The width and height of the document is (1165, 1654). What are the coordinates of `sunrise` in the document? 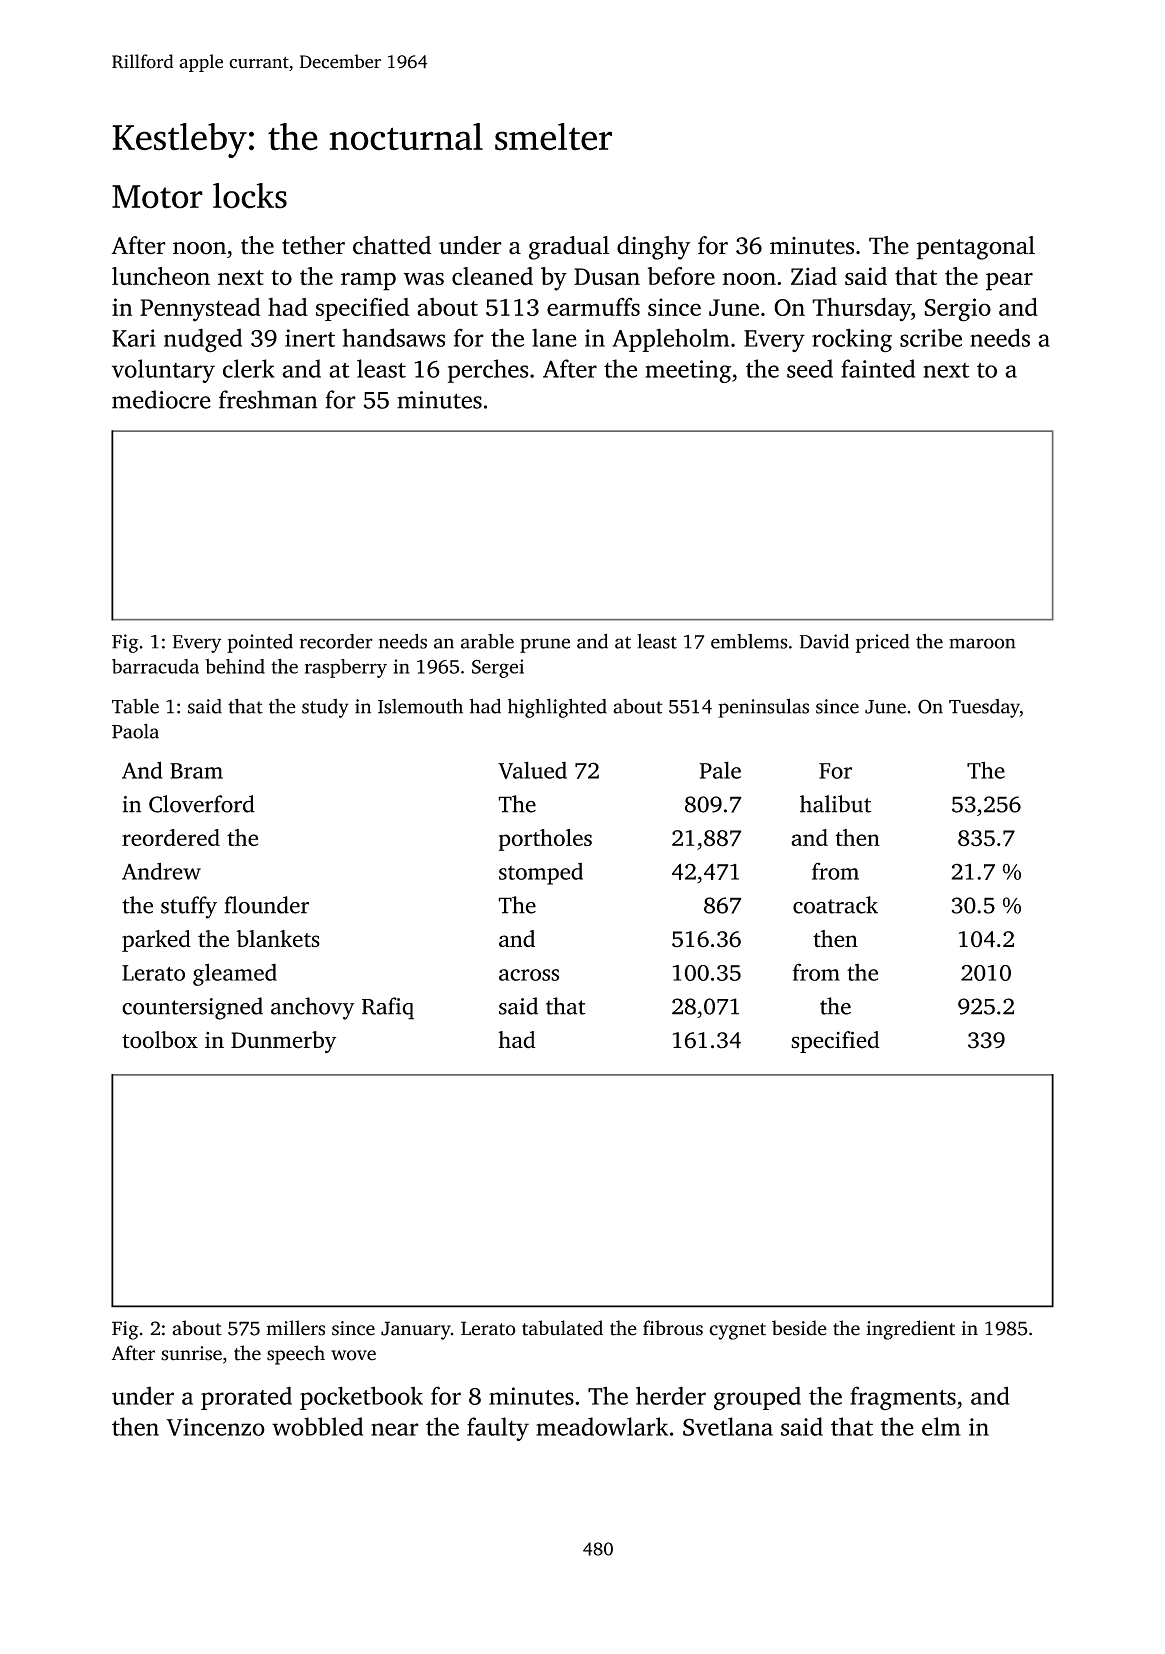 It's located at (191, 1353).
